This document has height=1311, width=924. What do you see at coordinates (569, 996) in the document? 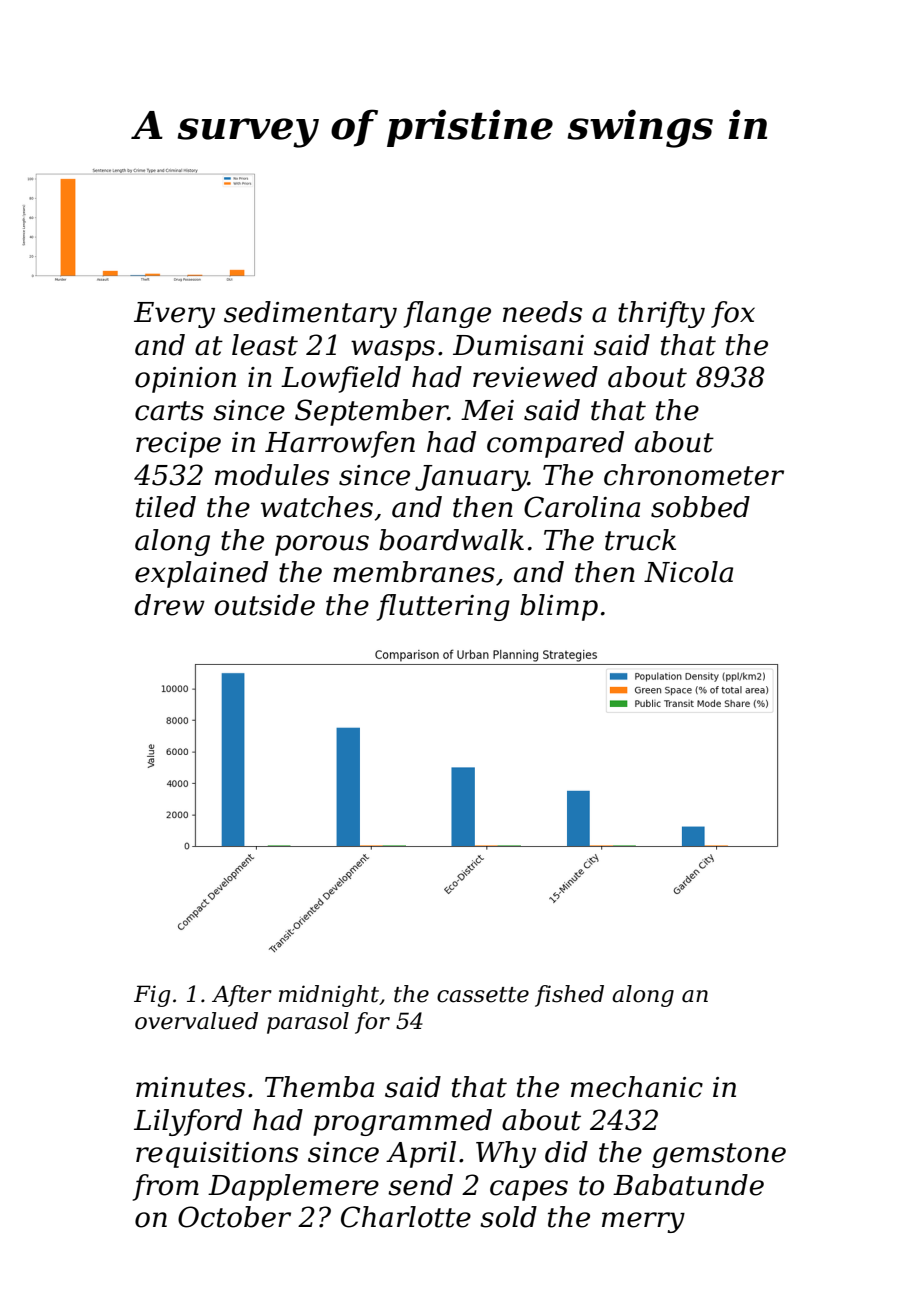
I see `fished` at bounding box center [569, 996].
